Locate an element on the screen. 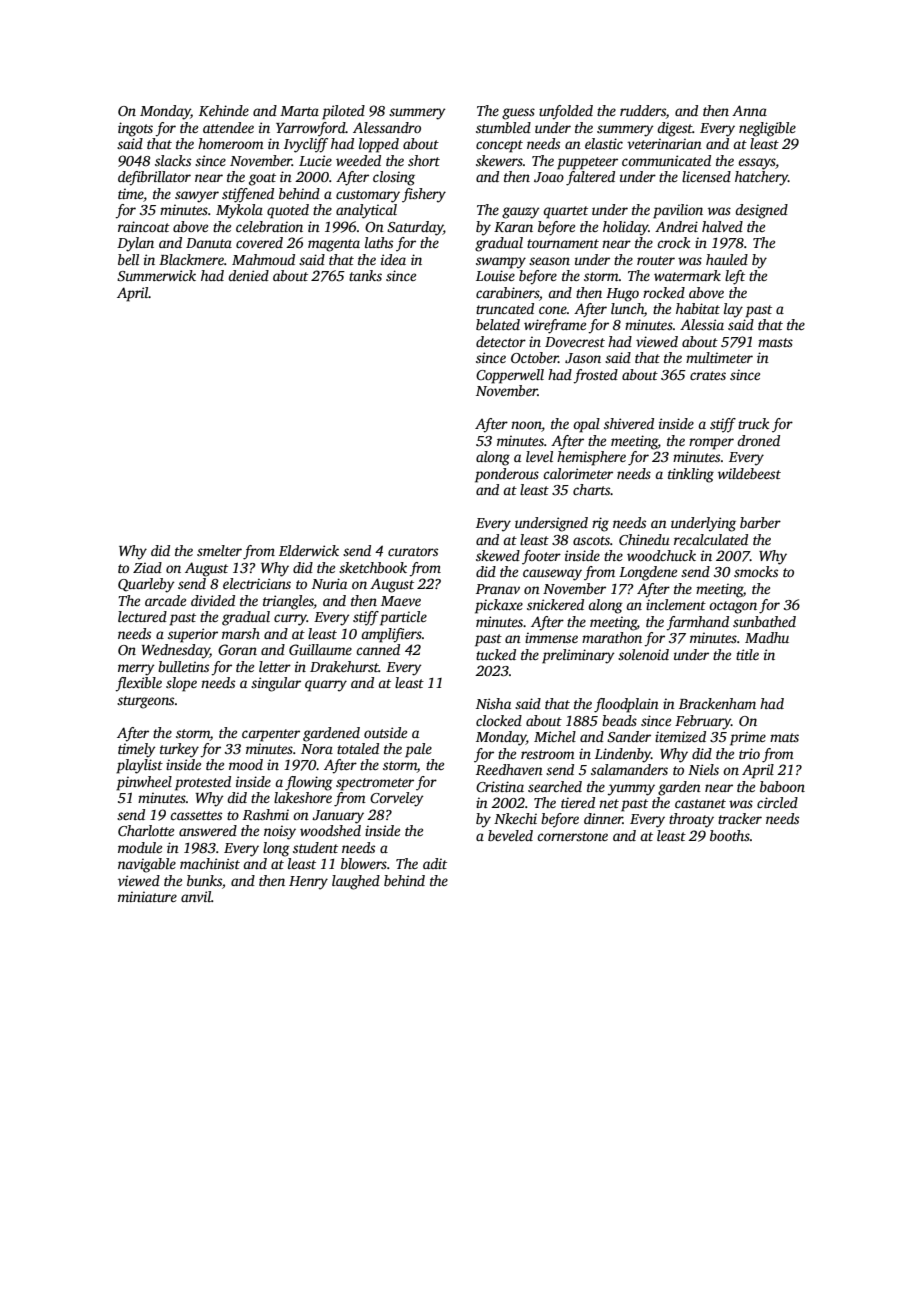 This screenshot has width=924, height=1314. elastic is located at coordinates (604, 143).
